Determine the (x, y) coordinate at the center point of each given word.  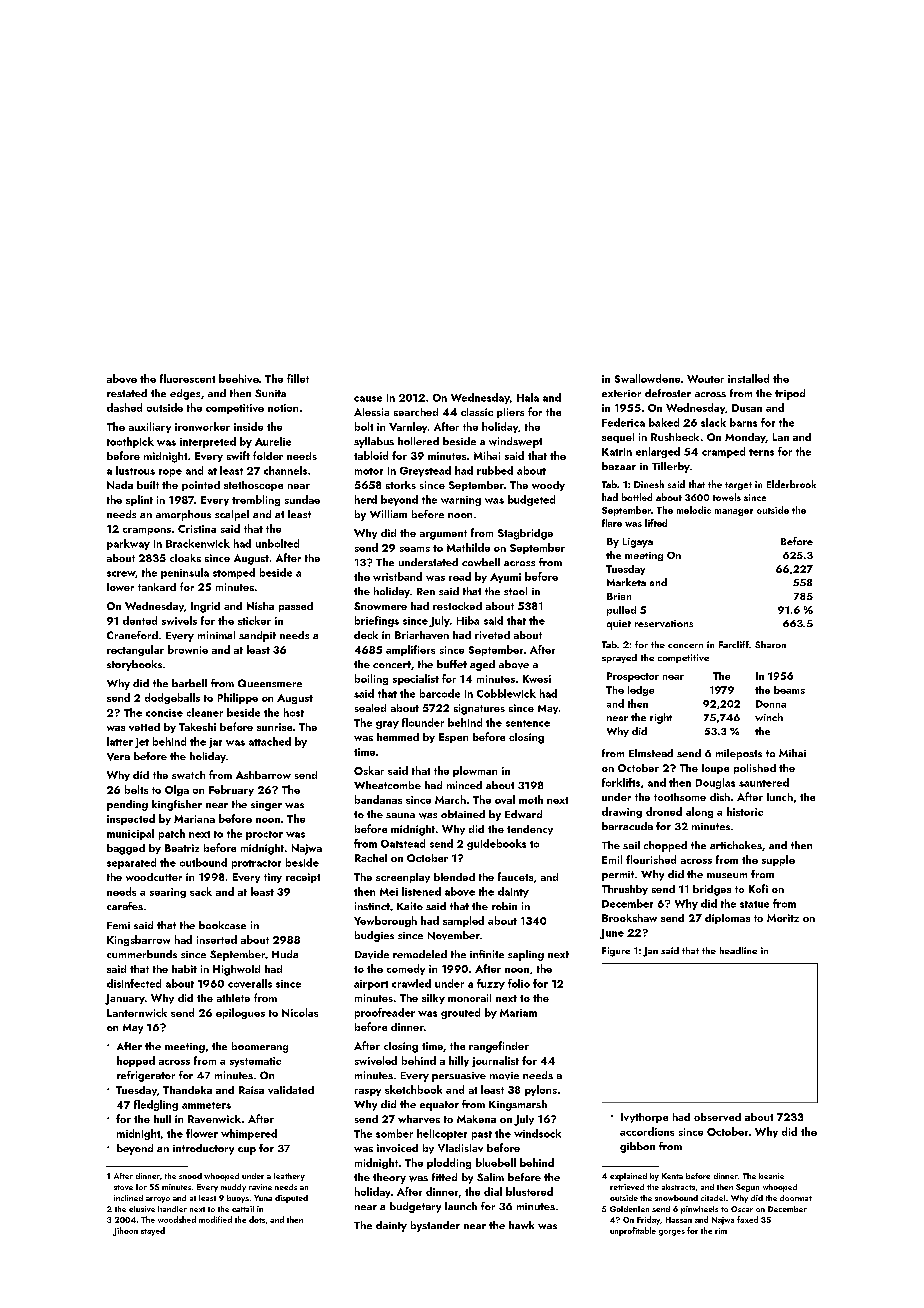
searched (416, 412)
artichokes (736, 845)
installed (748, 378)
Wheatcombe (387, 785)
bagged (126, 849)
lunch (780, 797)
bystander (435, 1226)
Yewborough (385, 921)
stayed (153, 1231)
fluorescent (187, 378)
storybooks (134, 665)
